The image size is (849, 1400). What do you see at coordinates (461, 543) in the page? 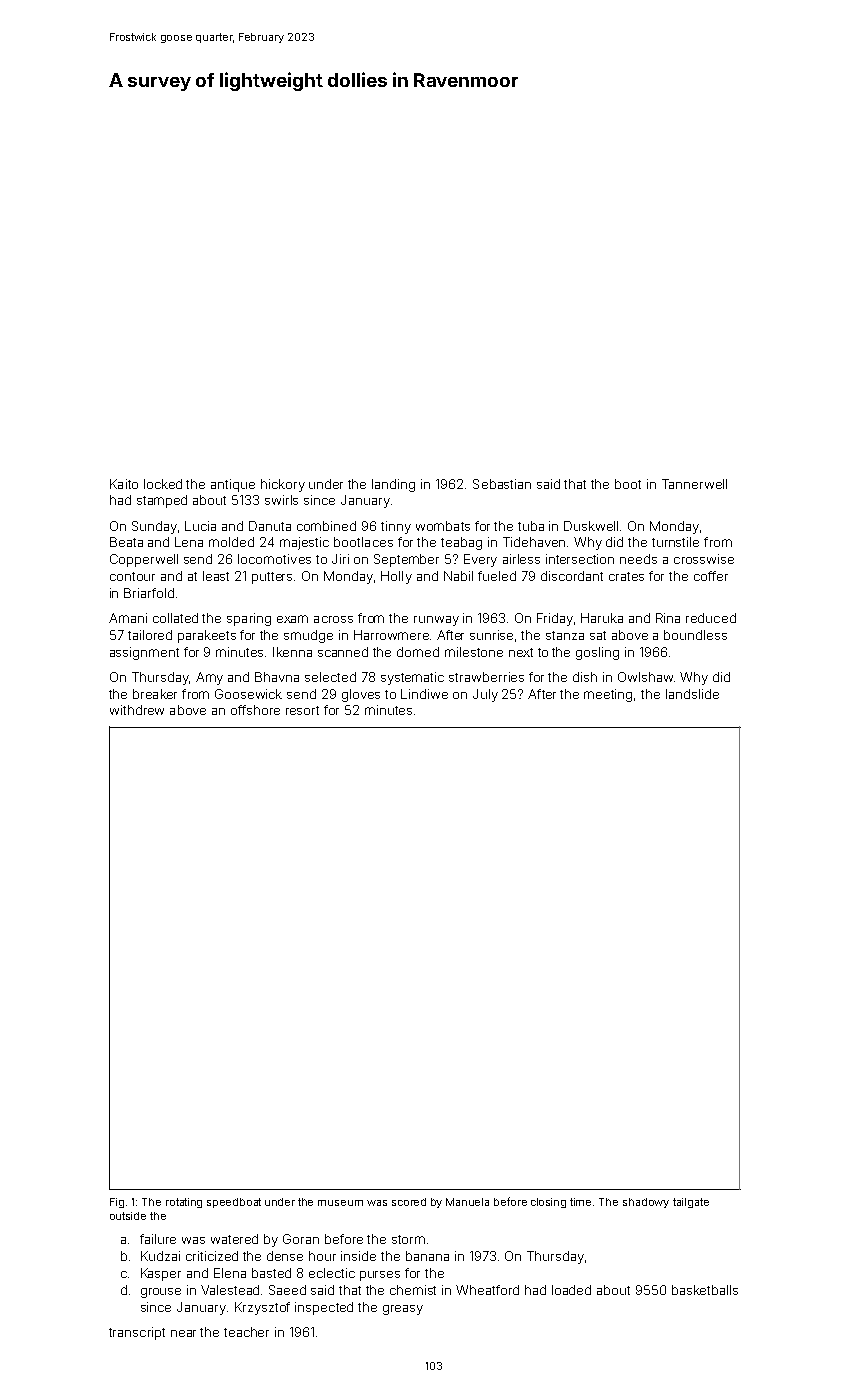
I see `teabag` at bounding box center [461, 543].
